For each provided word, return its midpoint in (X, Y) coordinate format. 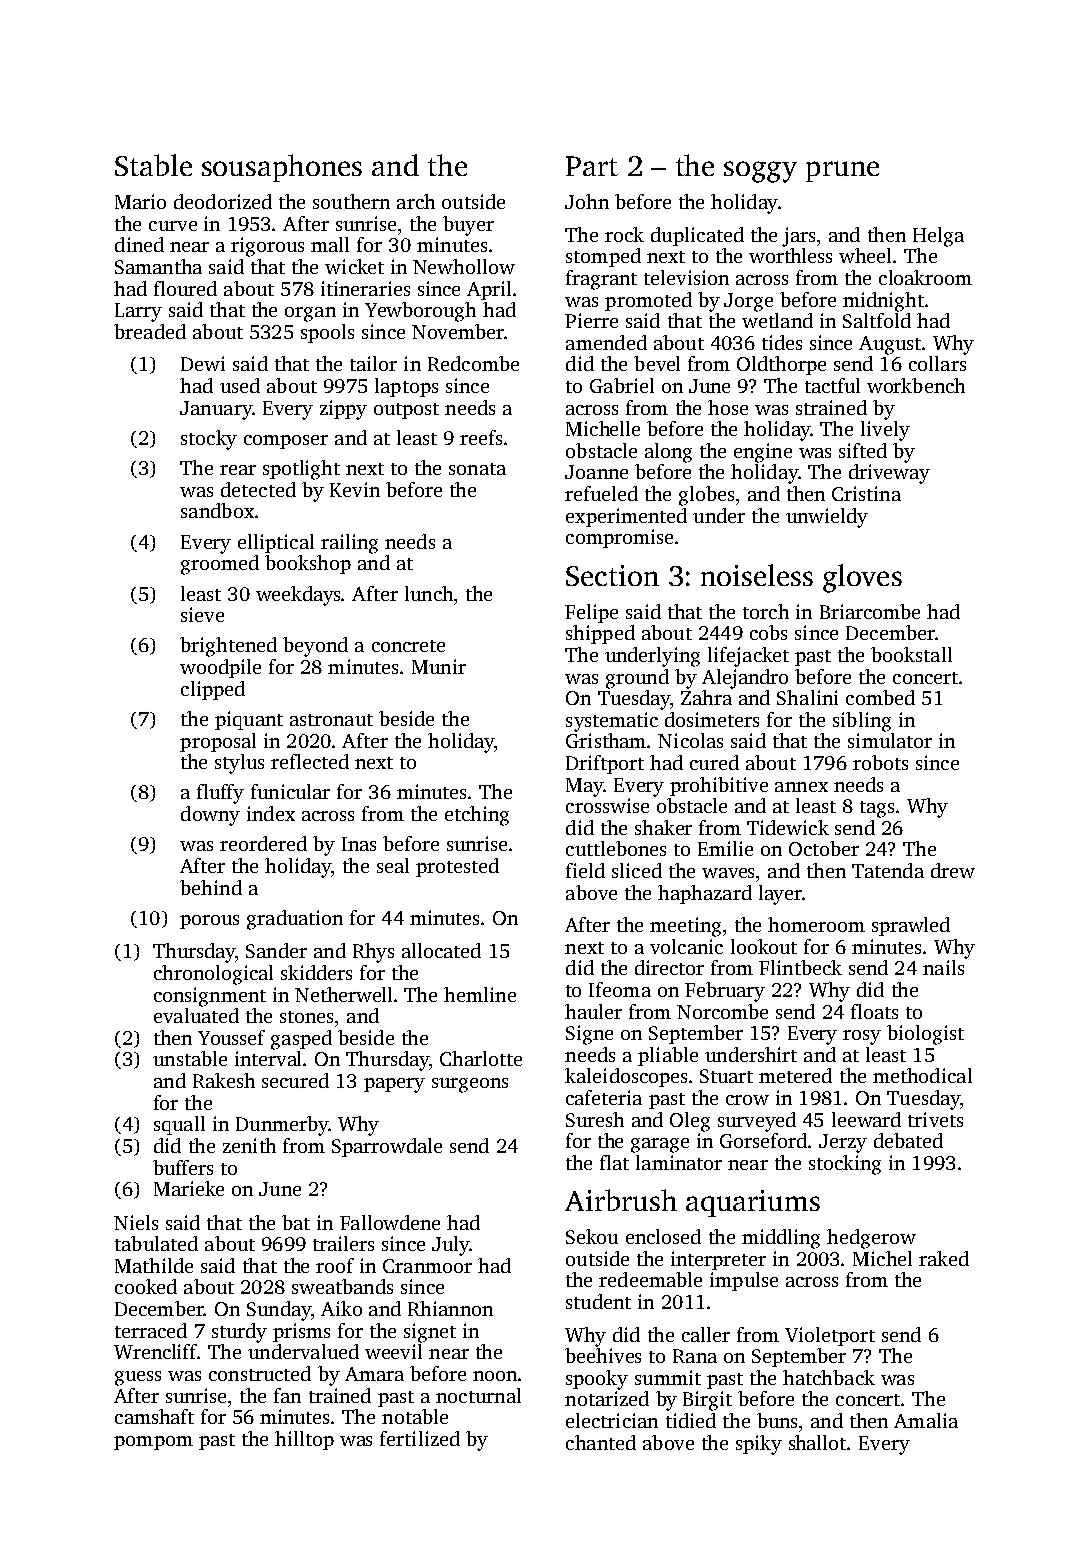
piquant (249, 720)
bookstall (911, 654)
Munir (439, 666)
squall (179, 1125)
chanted (601, 1442)
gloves (862, 578)
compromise (619, 538)
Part (592, 166)
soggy (760, 172)
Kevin (355, 489)
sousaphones (282, 168)
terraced (151, 1330)
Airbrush (621, 1200)
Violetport (830, 1336)
